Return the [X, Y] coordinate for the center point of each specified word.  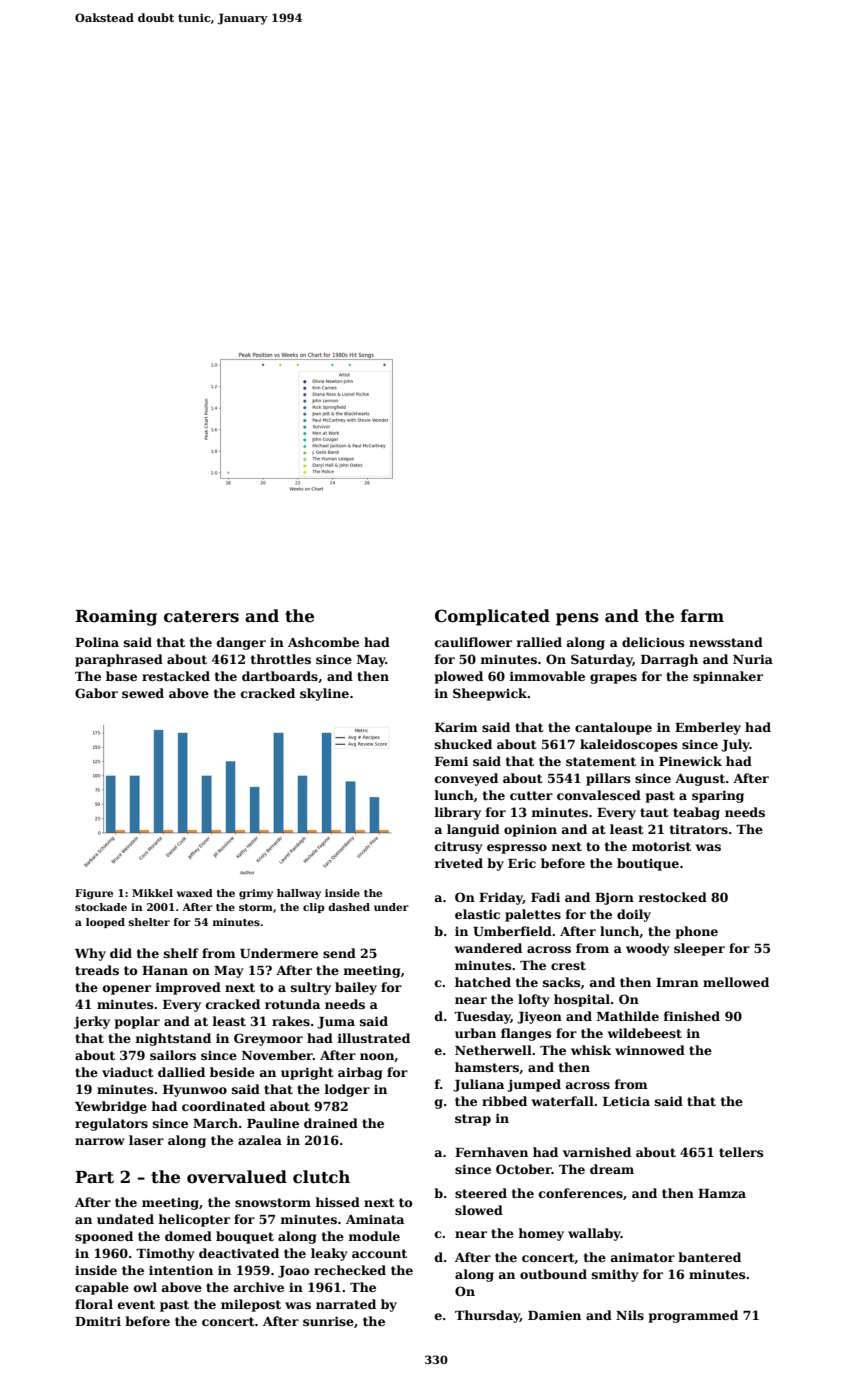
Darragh [669, 660]
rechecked [350, 1270]
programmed [693, 1316]
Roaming [116, 617]
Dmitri [98, 1321]
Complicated [492, 617]
